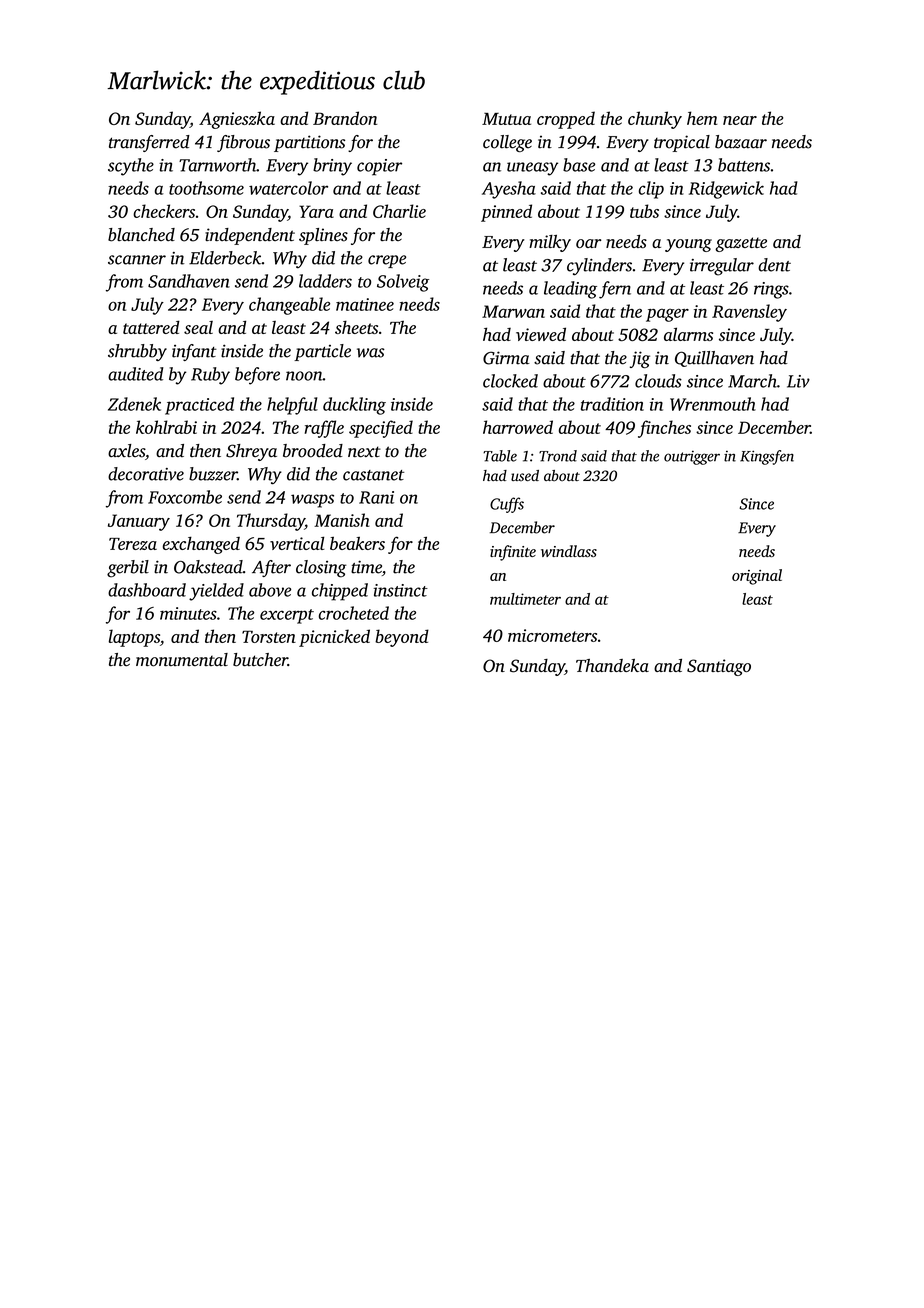 This screenshot has height=1308, width=924. Describe the element at coordinates (651, 190) in the screenshot. I see `clip` at that location.
